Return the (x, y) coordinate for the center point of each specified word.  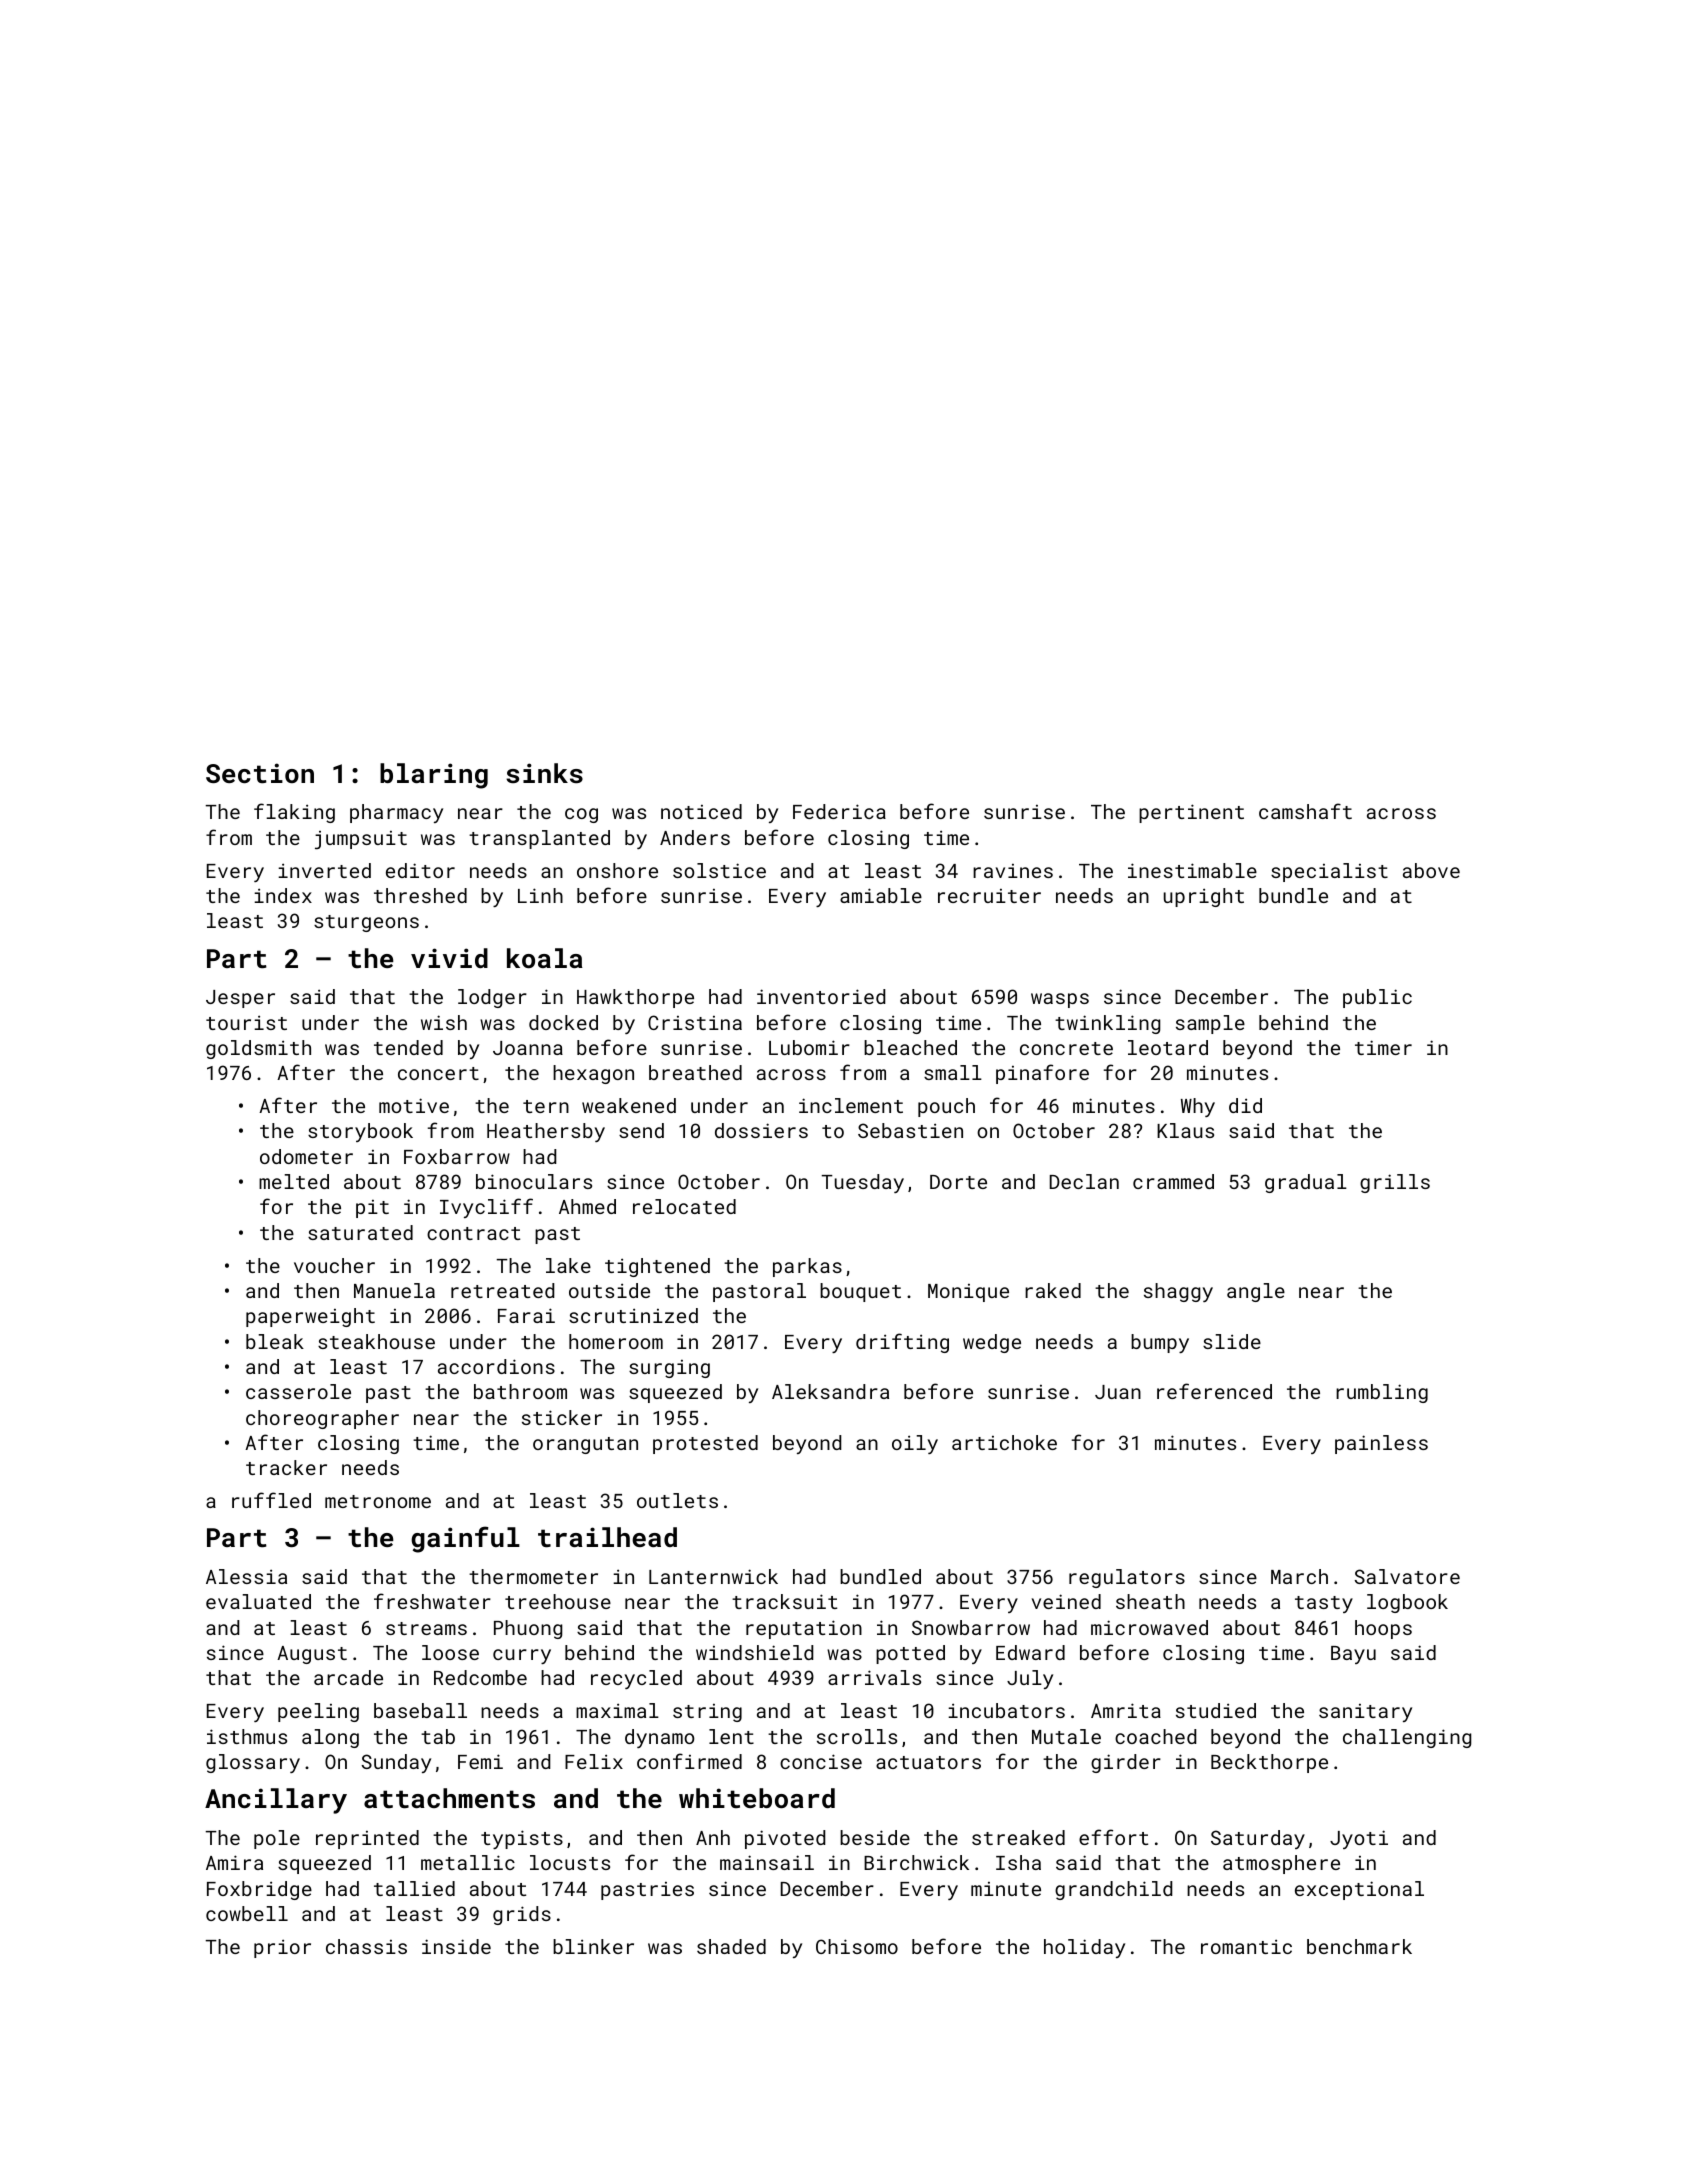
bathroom (520, 1391)
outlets (677, 1500)
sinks (544, 773)
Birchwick (916, 1862)
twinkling (1107, 1024)
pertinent (1191, 813)
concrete (1066, 1048)
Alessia (246, 1576)
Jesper (240, 999)
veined (1066, 1601)
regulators (1127, 1578)
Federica (839, 811)
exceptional (1359, 1890)
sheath (1150, 1601)
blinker (593, 1946)
